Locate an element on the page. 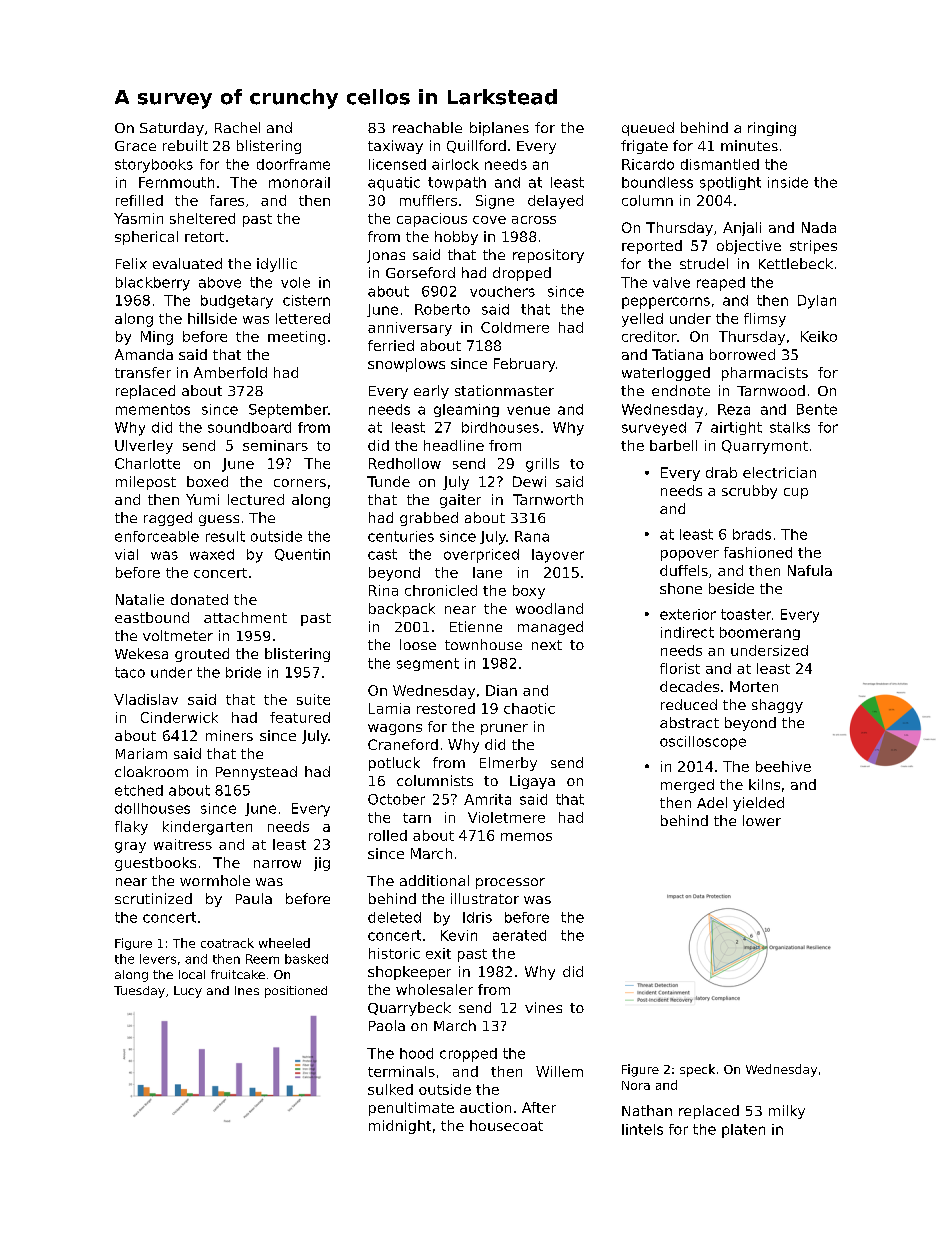  Quarrybeck is located at coordinates (409, 1009).
